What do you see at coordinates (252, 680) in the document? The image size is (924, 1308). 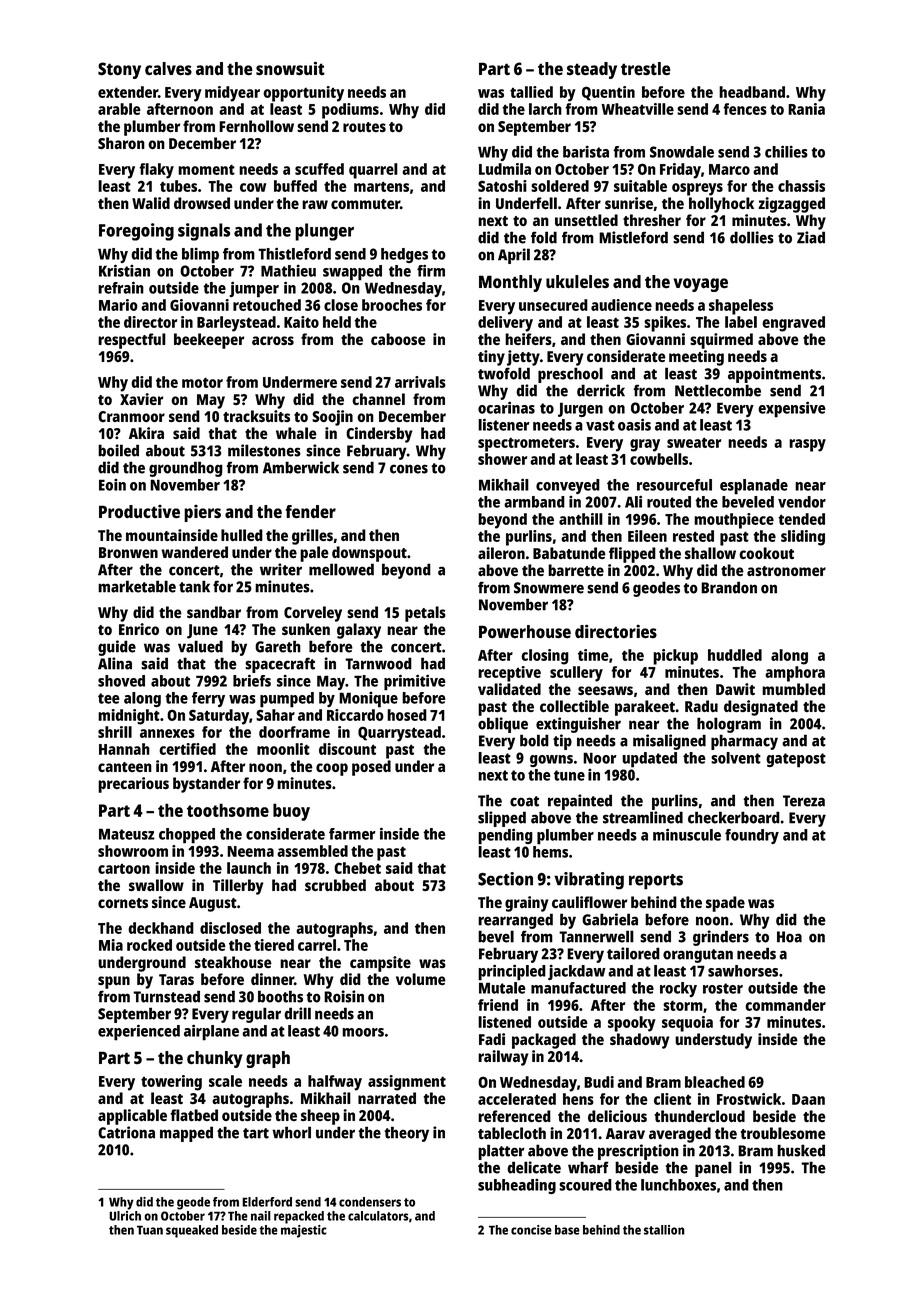 I see `briefs` at bounding box center [252, 680].
